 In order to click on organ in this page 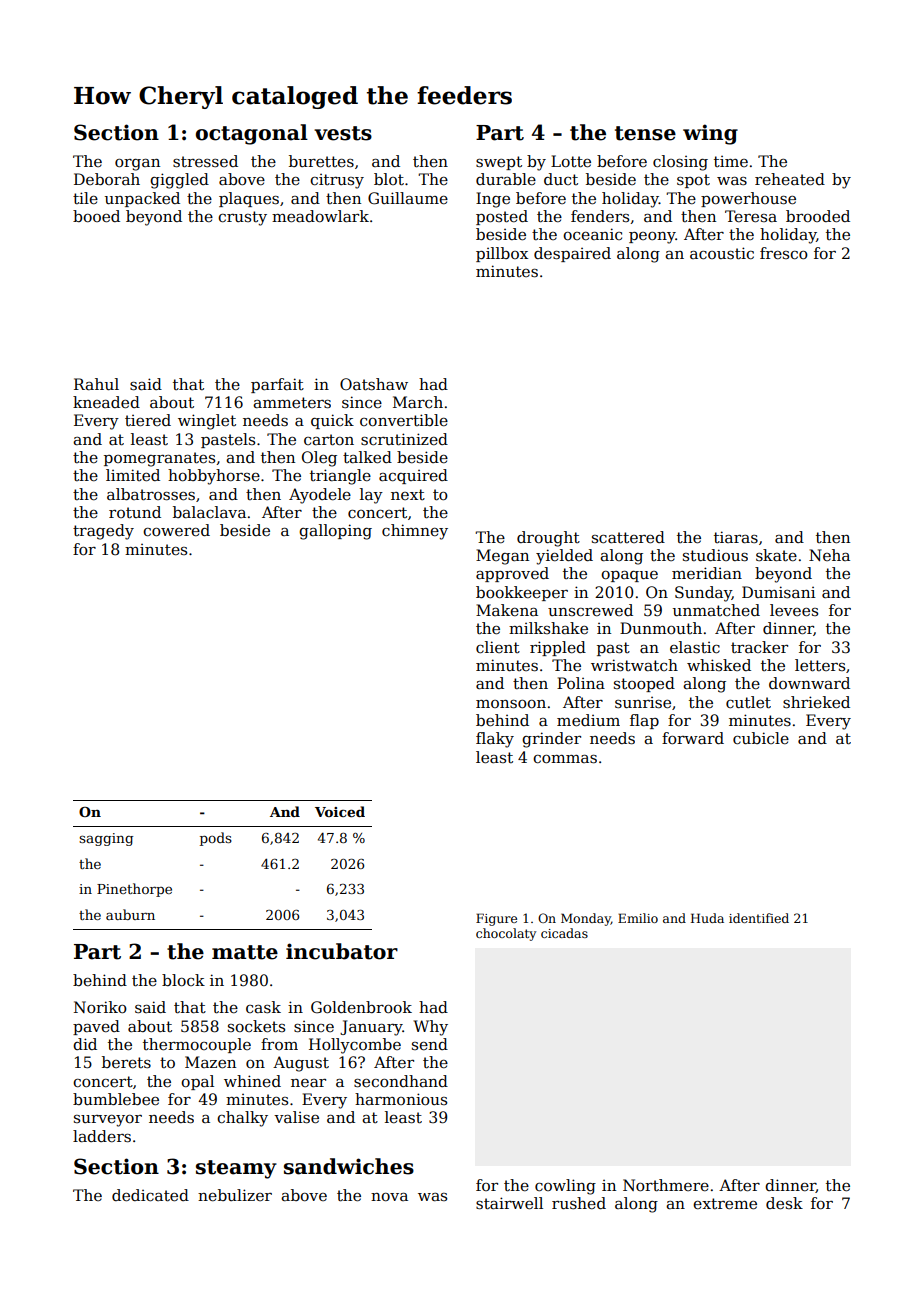, I will do `click(137, 165)`.
